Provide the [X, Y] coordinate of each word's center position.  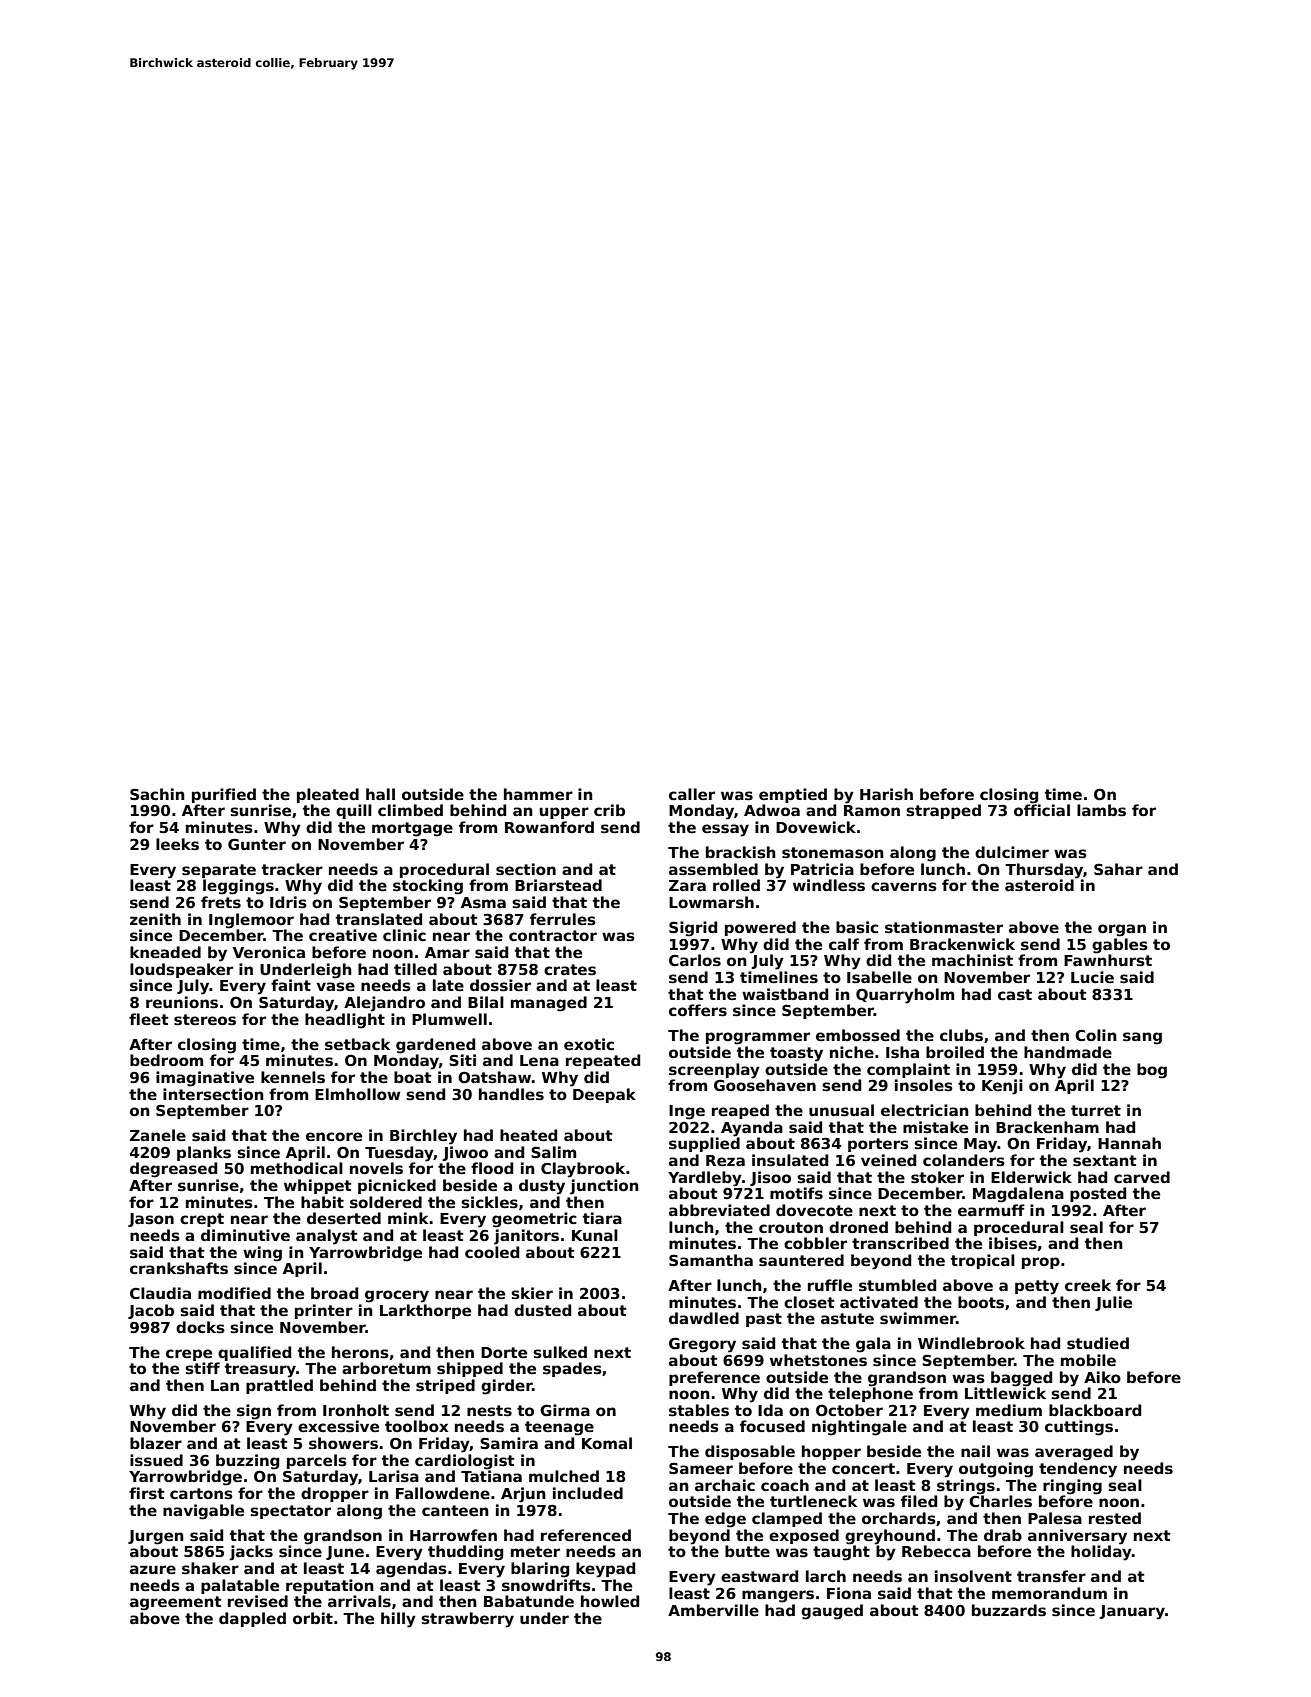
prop [1041, 1263]
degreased [173, 1170]
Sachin [157, 794]
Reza [725, 1160]
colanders [964, 1160]
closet [809, 1302]
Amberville [713, 1610]
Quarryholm [905, 996]
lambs [1101, 810]
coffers [698, 1010]
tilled [415, 969]
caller [692, 794]
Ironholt [356, 1410]
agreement [176, 1603]
